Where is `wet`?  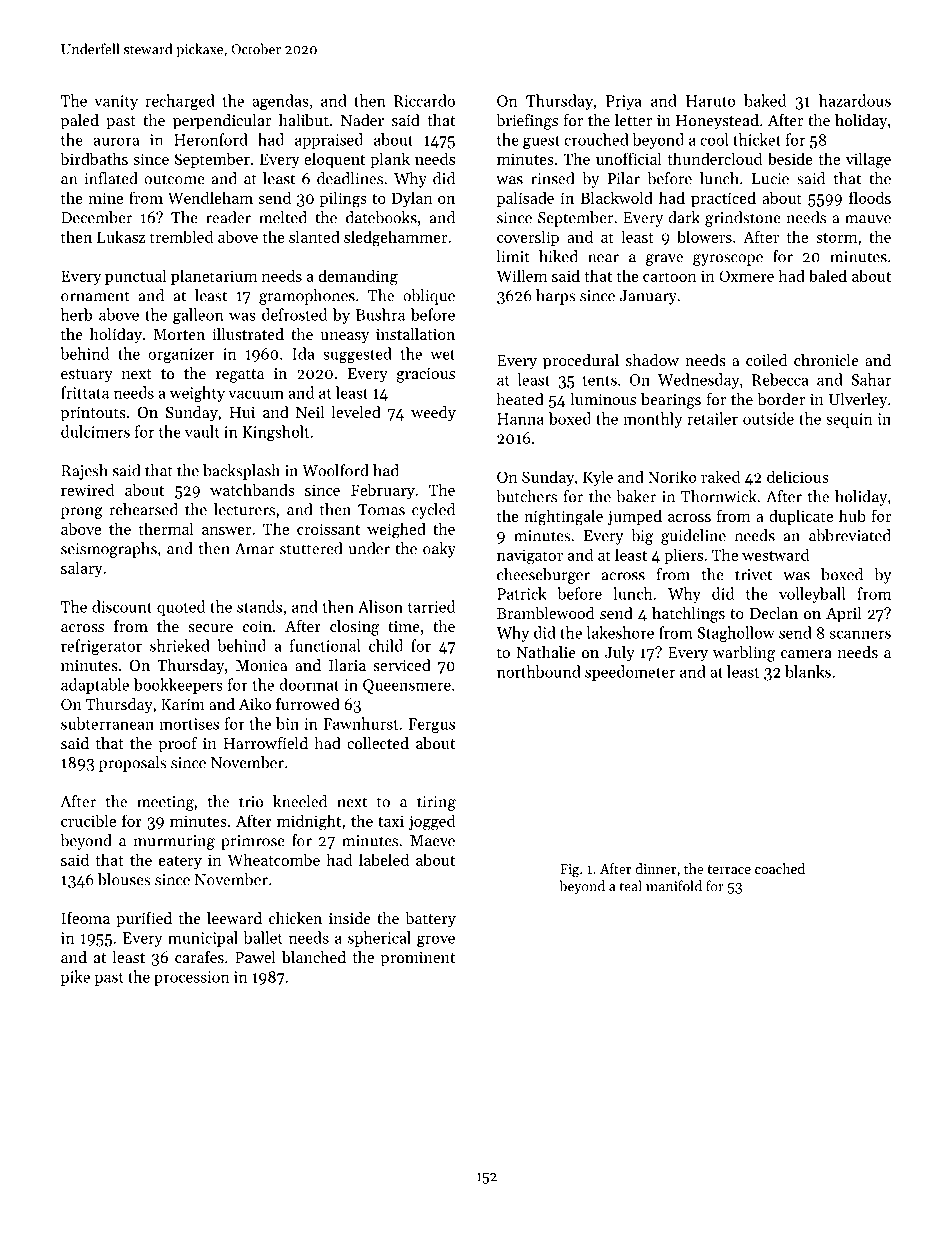 wet is located at coordinates (442, 354).
